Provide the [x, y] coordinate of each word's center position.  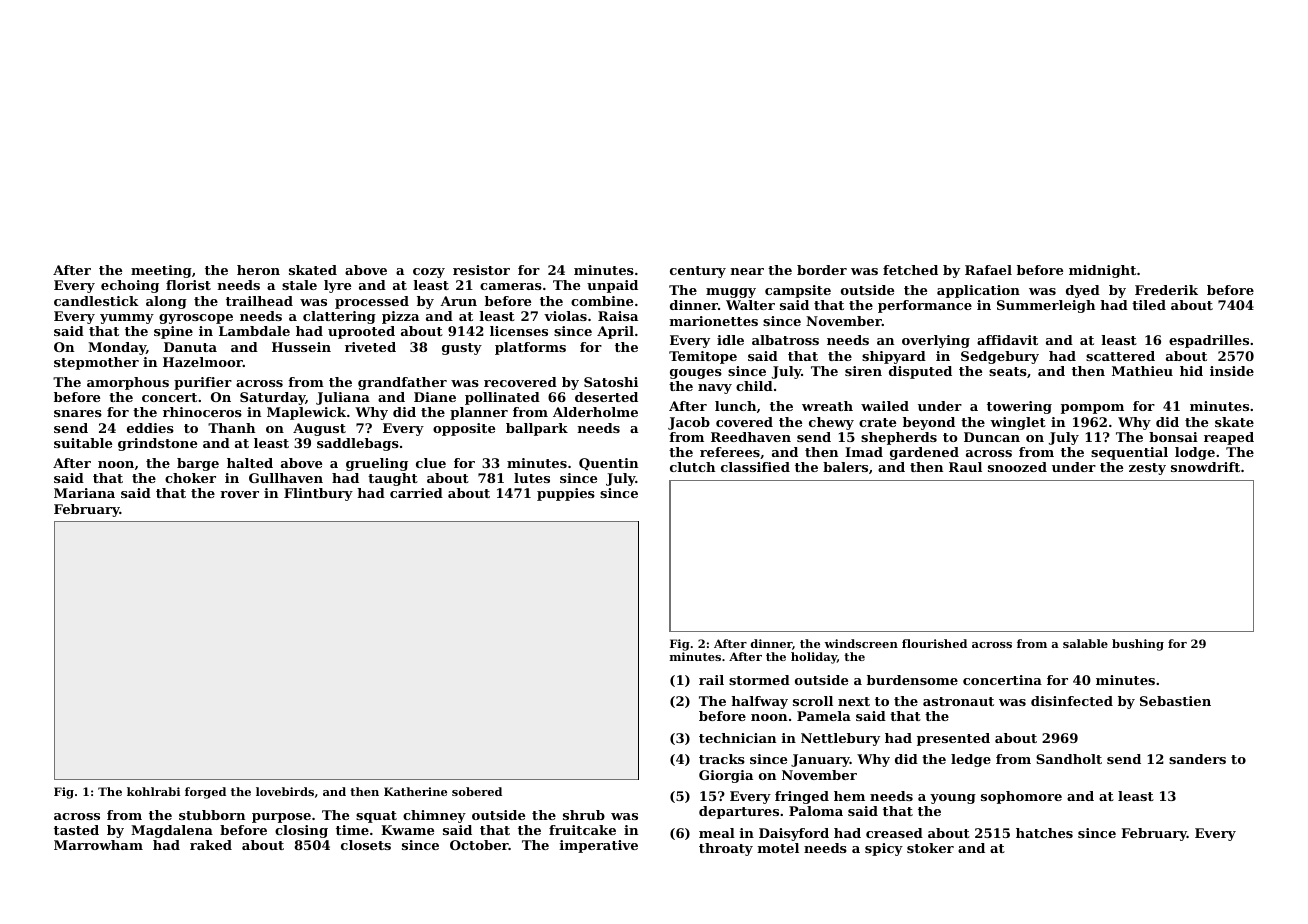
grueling [377, 464]
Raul [965, 467]
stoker [930, 848]
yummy [127, 319]
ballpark [537, 429]
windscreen [861, 643]
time [352, 830]
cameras [511, 286]
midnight [1102, 271]
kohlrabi [153, 791]
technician [737, 738]
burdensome [912, 680]
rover [239, 494]
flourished [934, 643]
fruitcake [582, 830]
